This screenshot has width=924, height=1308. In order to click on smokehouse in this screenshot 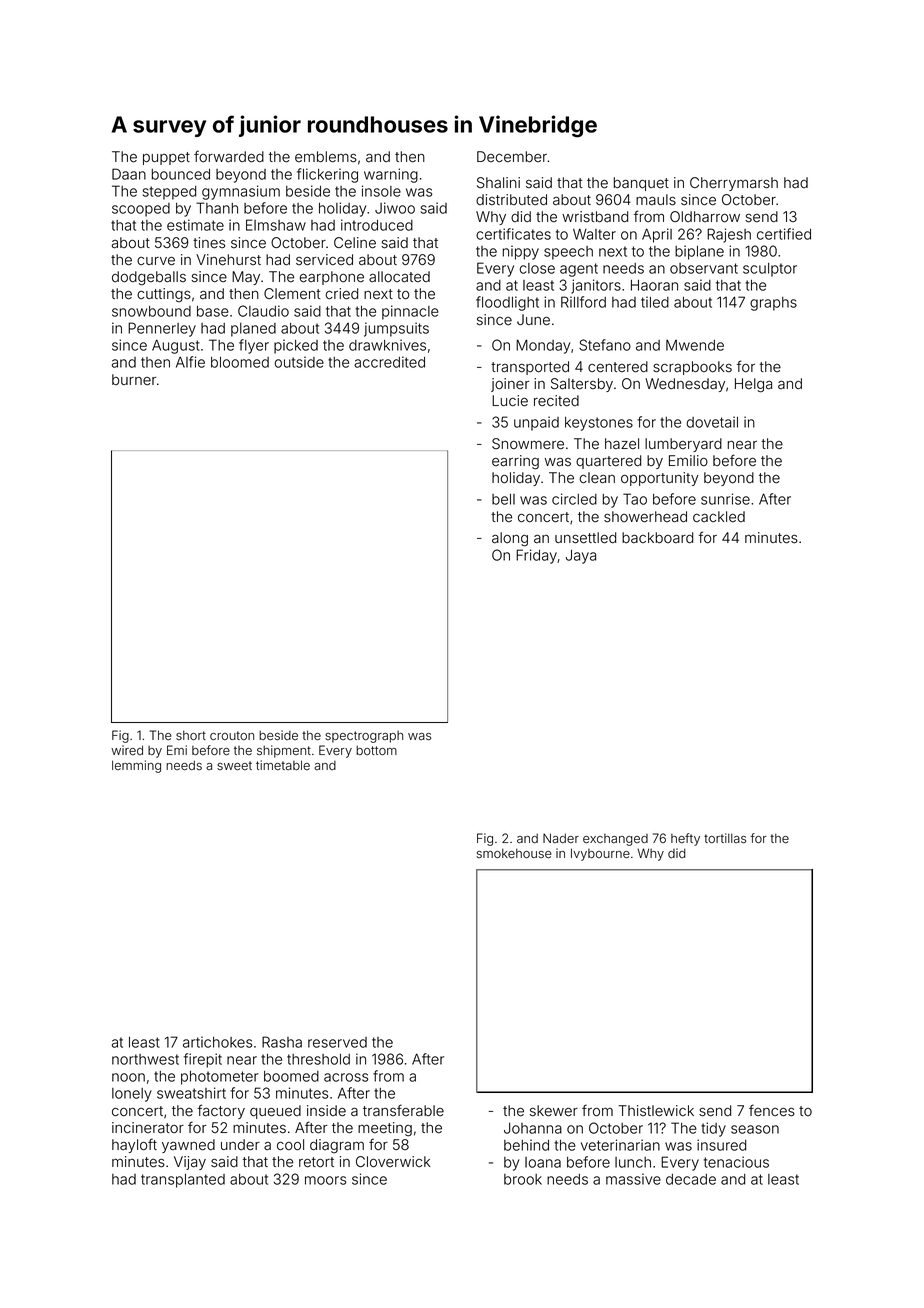, I will do `click(514, 854)`.
